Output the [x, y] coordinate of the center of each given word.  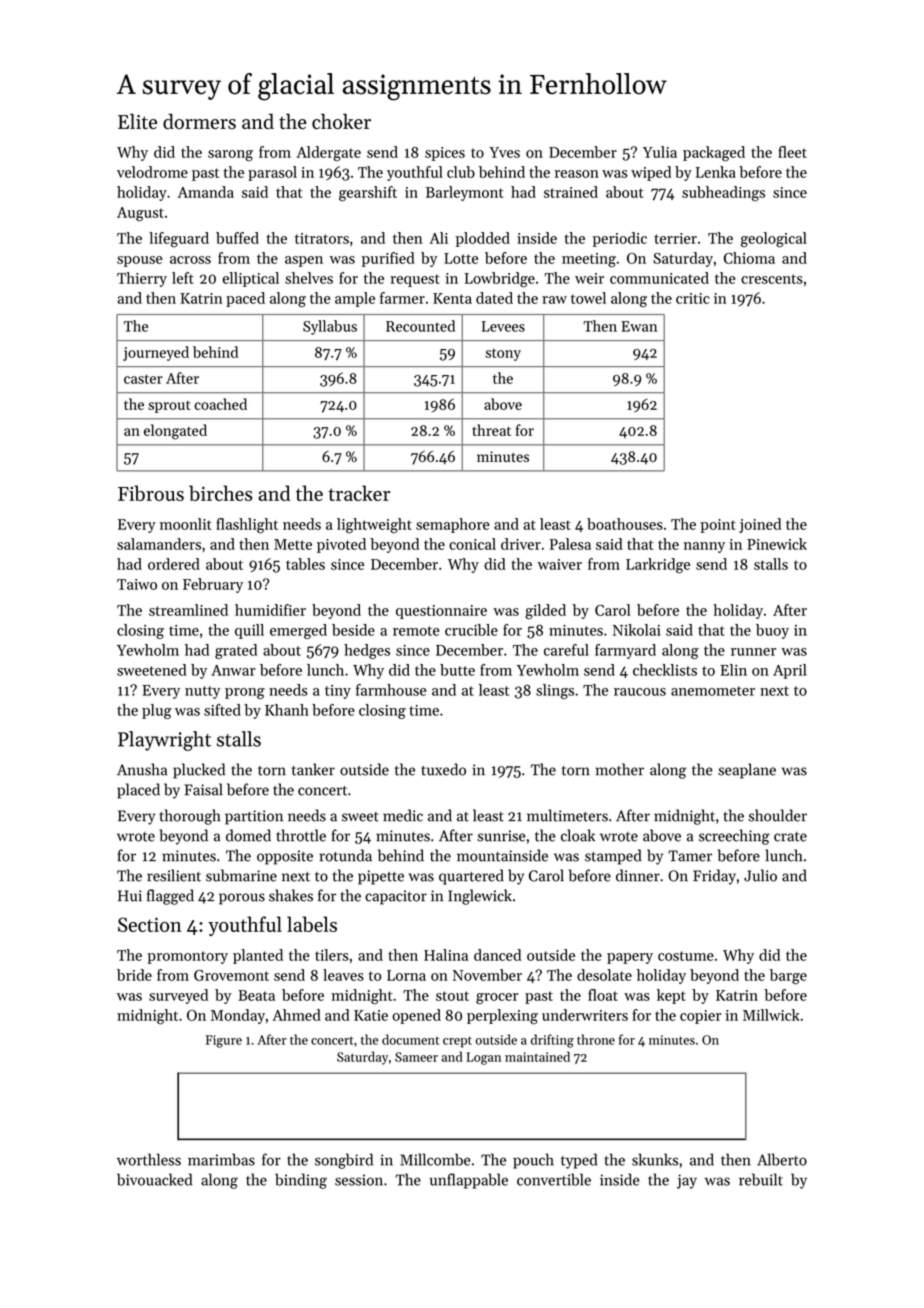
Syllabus [330, 327]
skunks [655, 1159]
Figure [224, 1041]
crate [790, 837]
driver [521, 544]
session [359, 1180]
